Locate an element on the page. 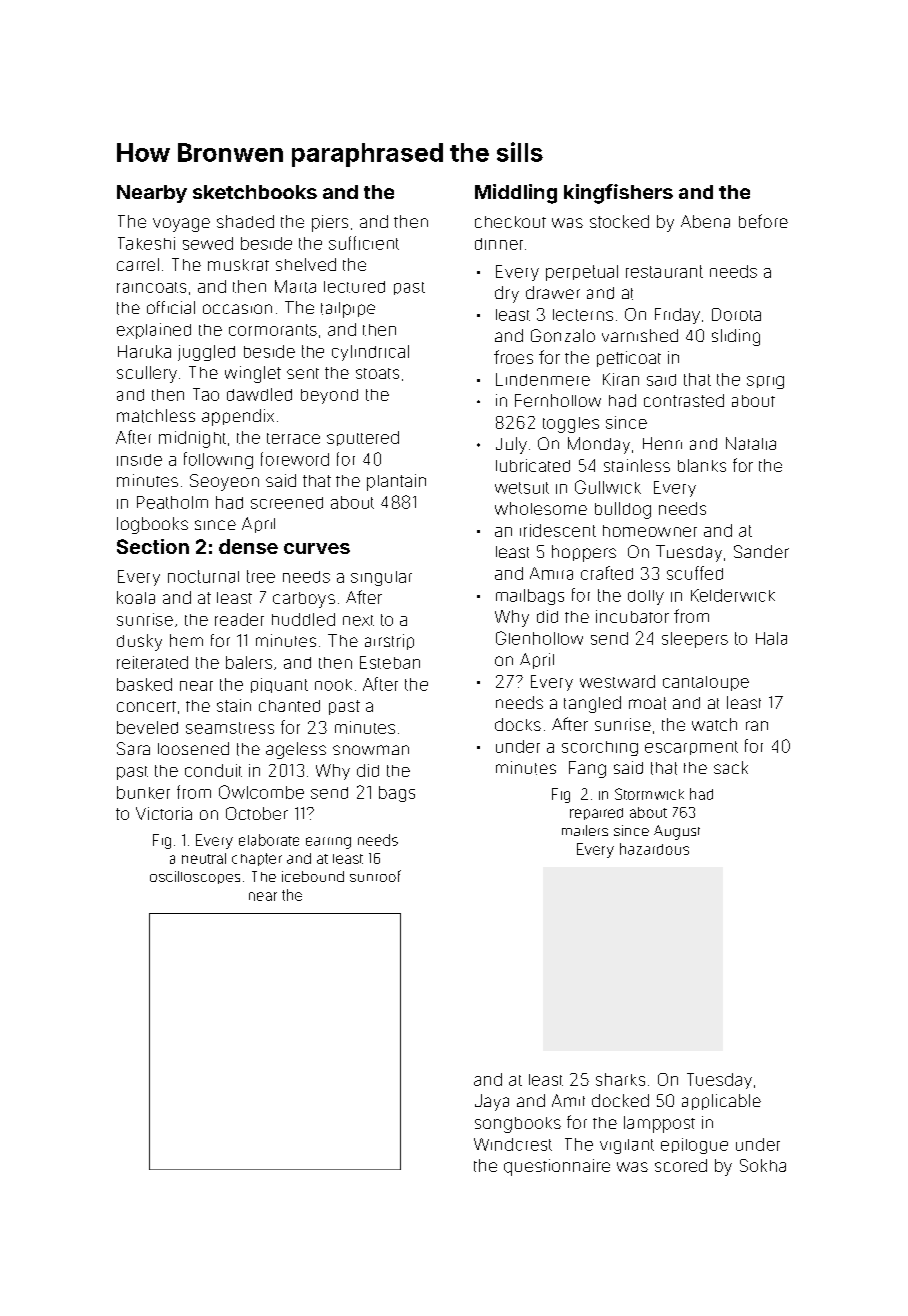 This image has height=1316, width=908. hazardous is located at coordinates (654, 849).
